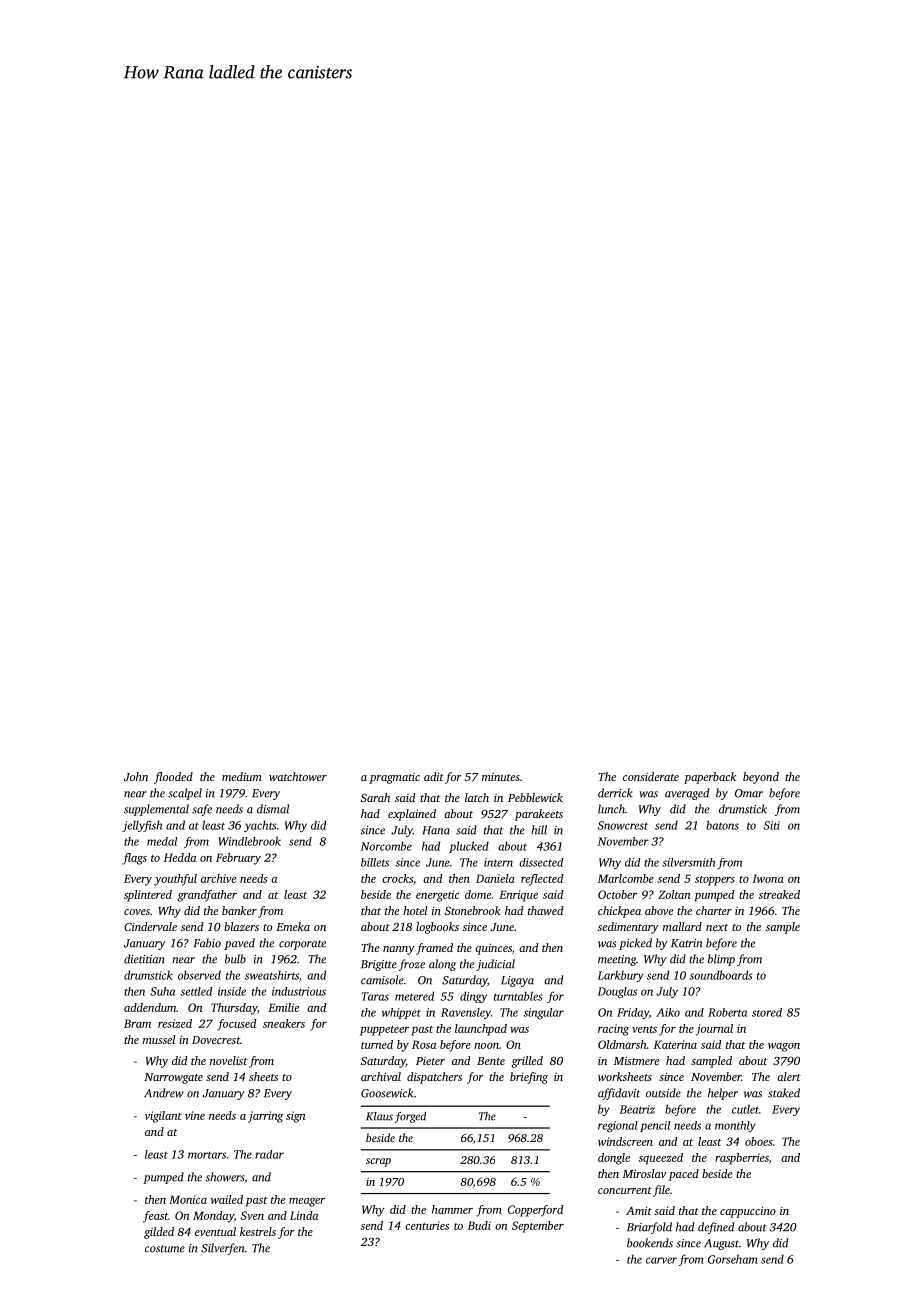 Image resolution: width=924 pixels, height=1308 pixels. I want to click on scalpel, so click(185, 794).
